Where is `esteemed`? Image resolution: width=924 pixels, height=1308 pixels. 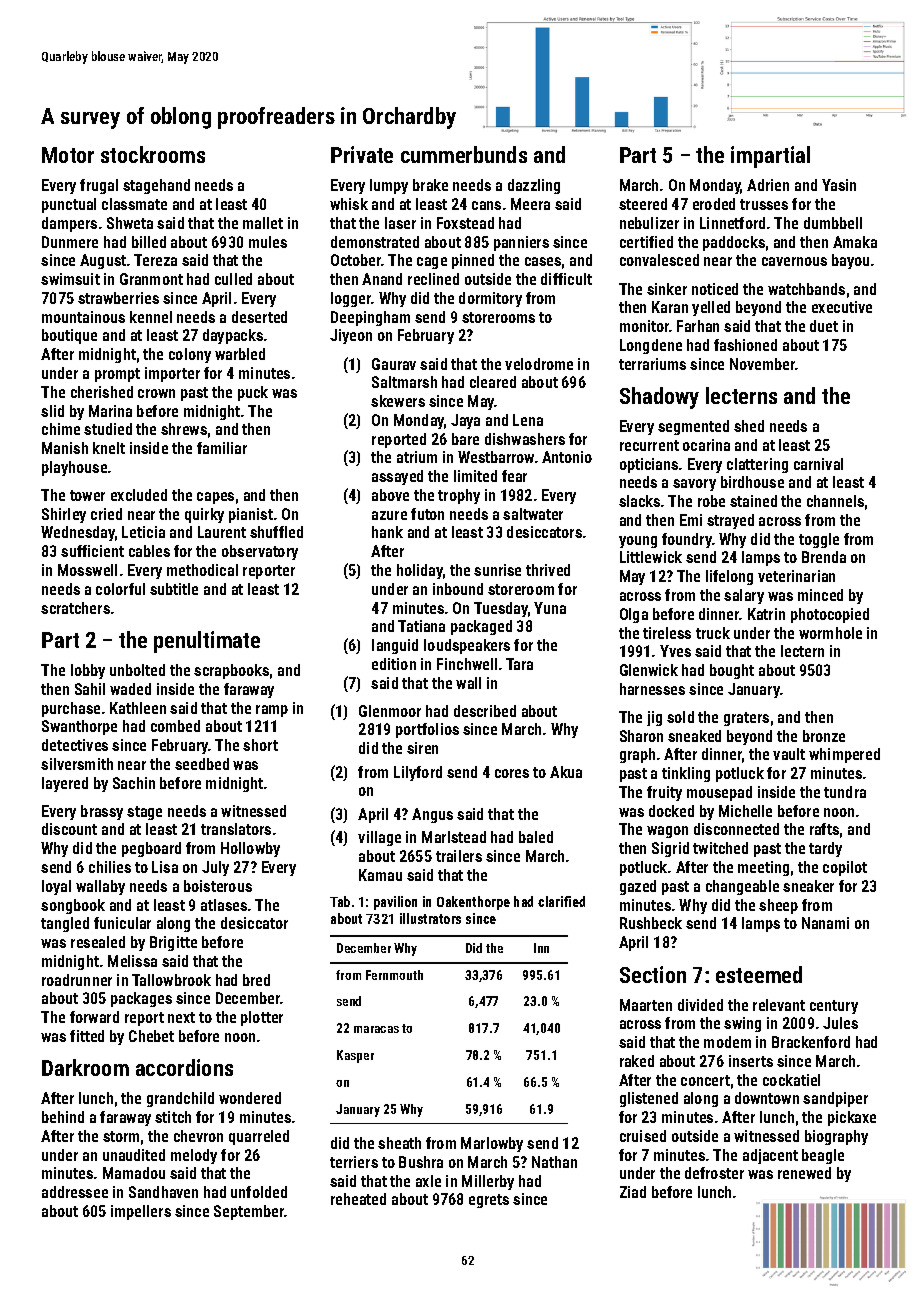
esteemed is located at coordinates (759, 974).
